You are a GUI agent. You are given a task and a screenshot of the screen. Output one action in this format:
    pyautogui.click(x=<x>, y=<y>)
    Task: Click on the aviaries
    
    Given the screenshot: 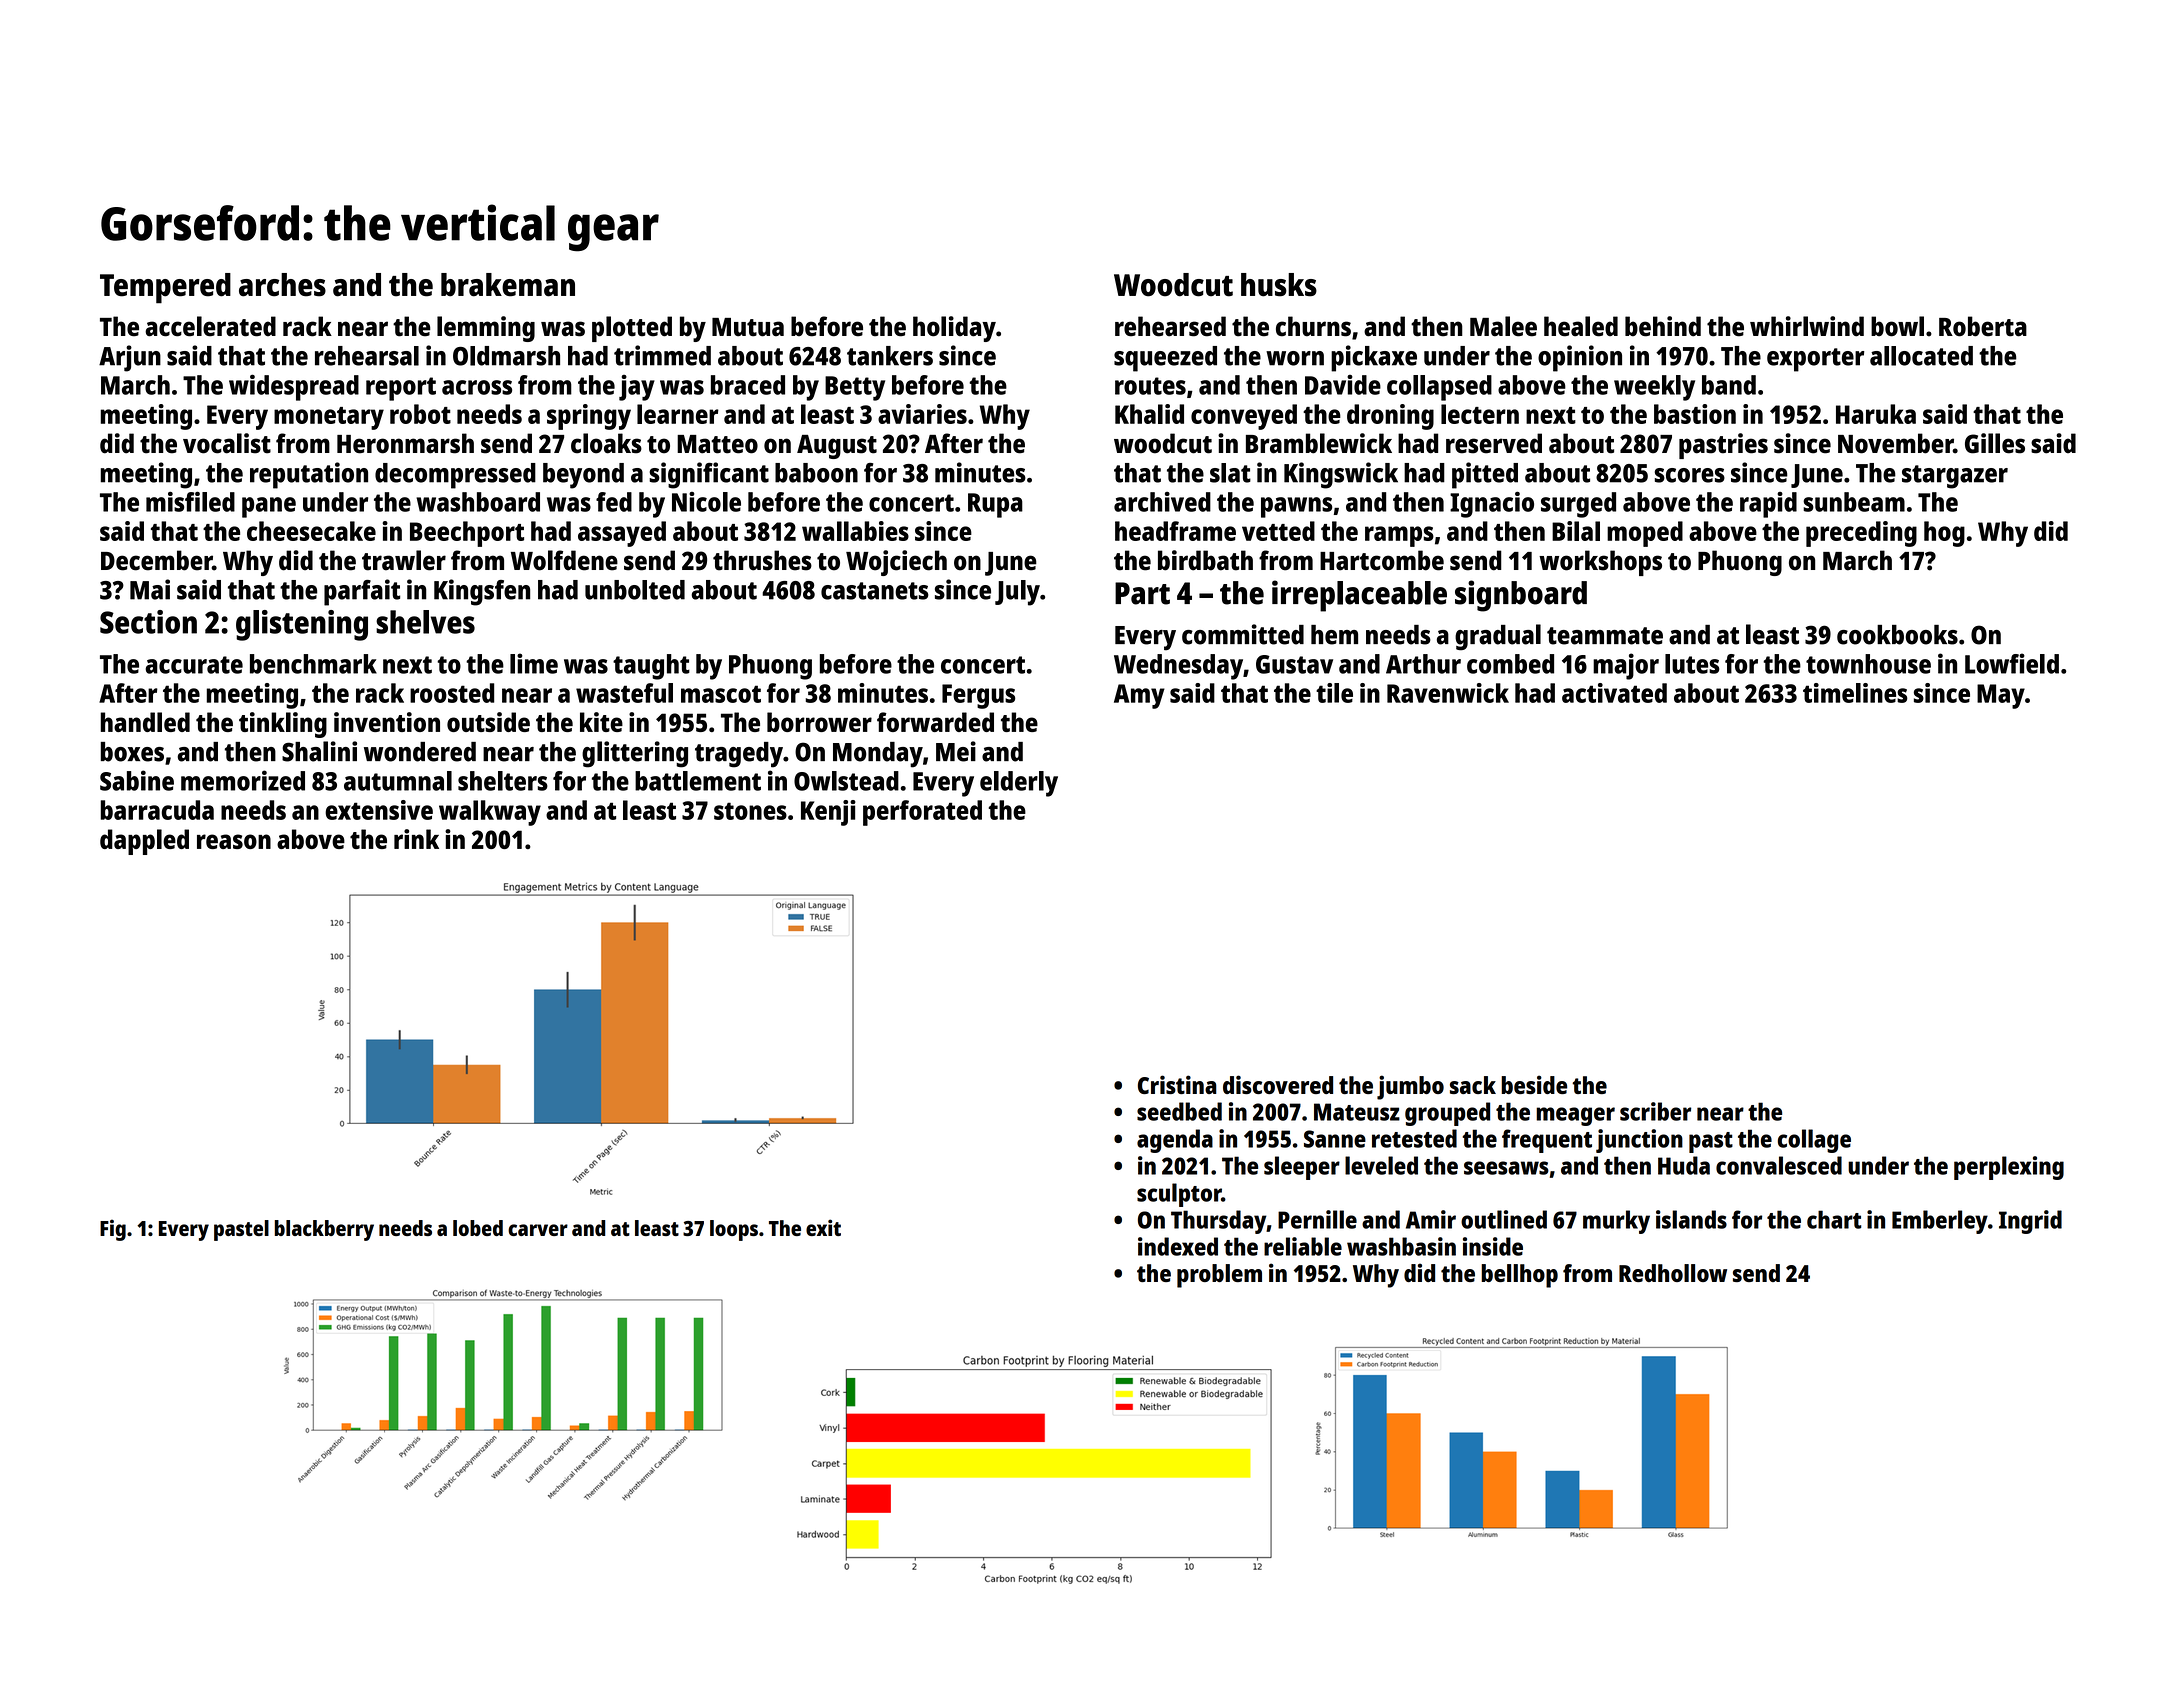 What is the action you would take?
    pyautogui.click(x=922, y=414)
